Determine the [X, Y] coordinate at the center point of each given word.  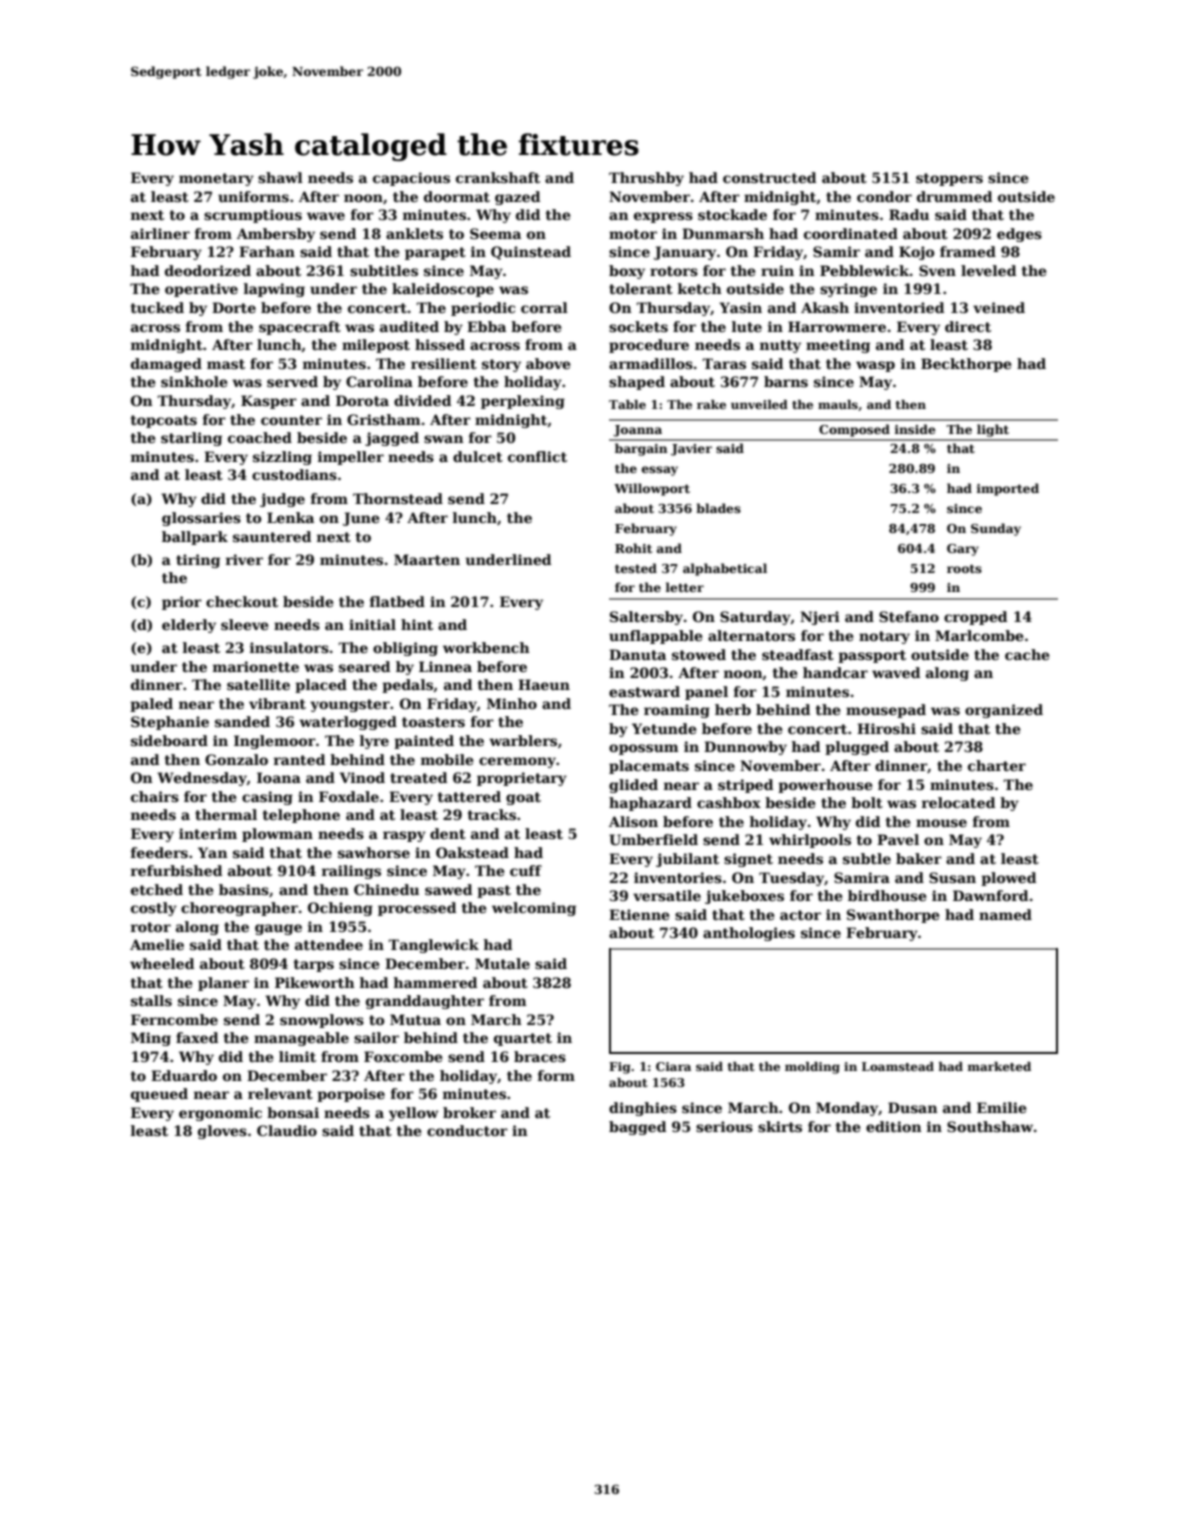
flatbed [397, 601]
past [494, 891]
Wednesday [202, 779]
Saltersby [646, 618]
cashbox [729, 802]
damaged [166, 365]
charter [997, 765]
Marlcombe [979, 635]
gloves [222, 1132]
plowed [1008, 879]
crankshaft [498, 177]
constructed [769, 177]
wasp [875, 366]
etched [157, 889]
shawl [280, 177]
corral [544, 307]
